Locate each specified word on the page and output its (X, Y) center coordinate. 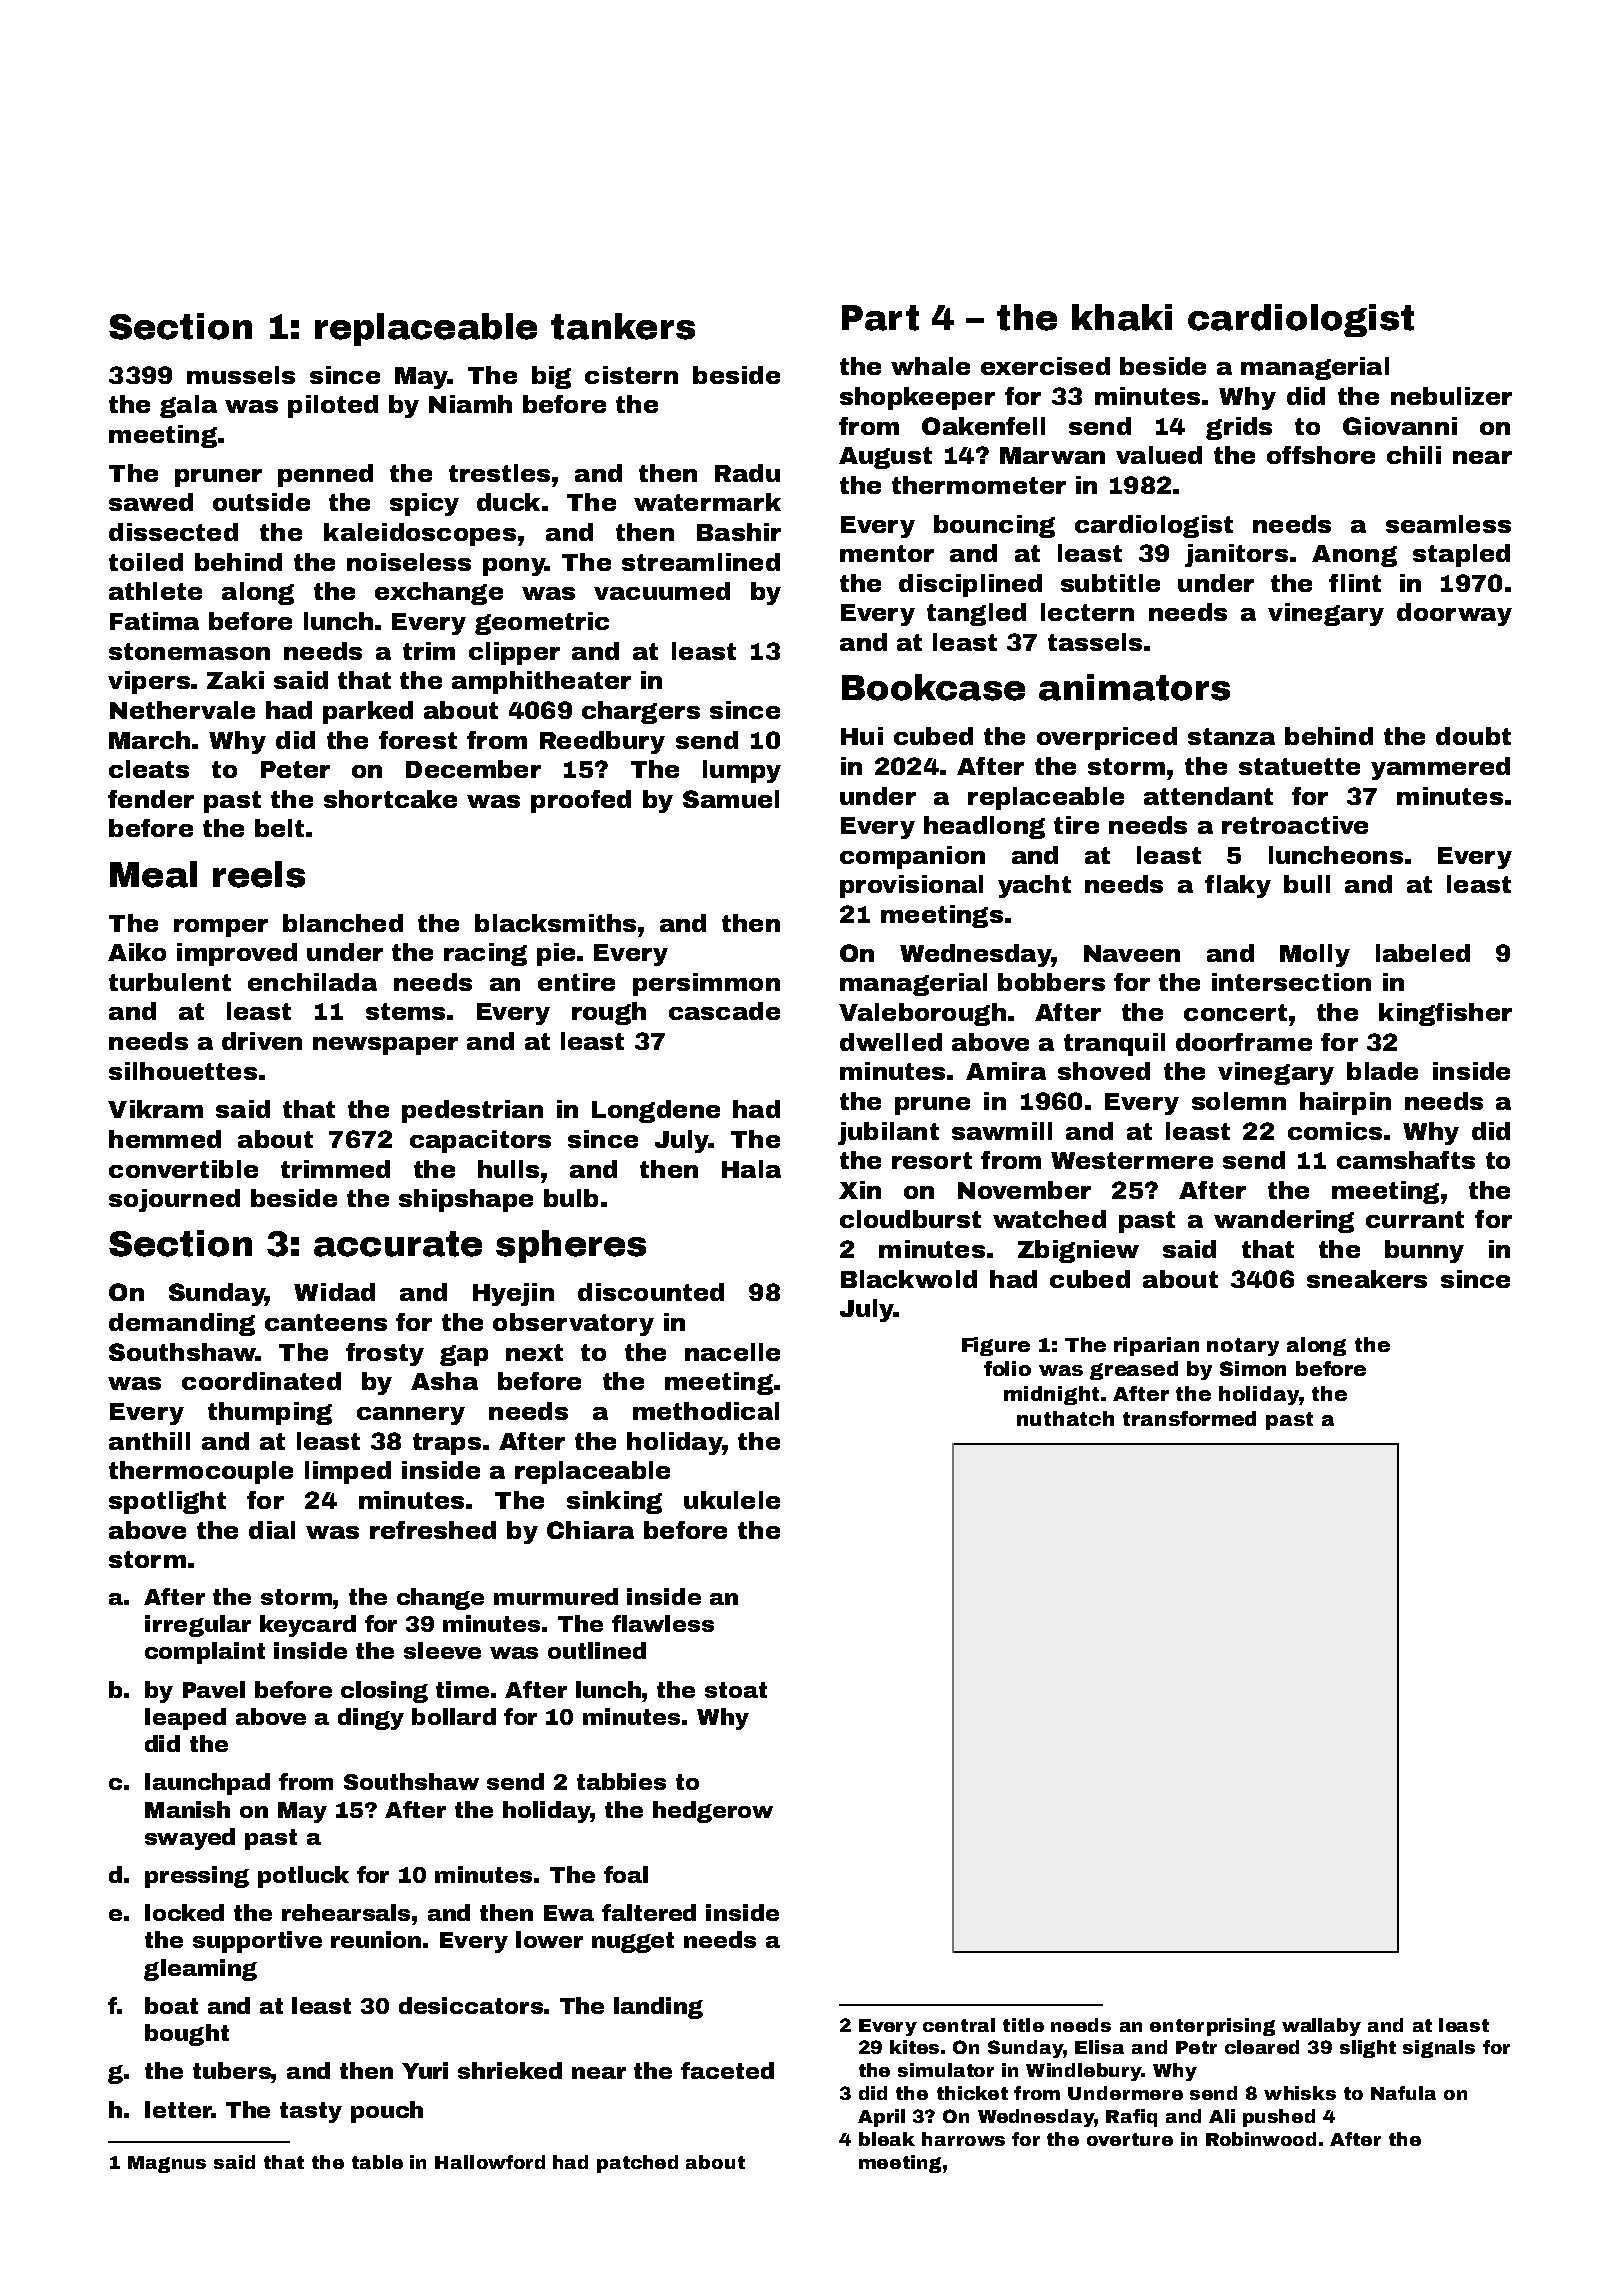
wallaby (1321, 2027)
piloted (333, 406)
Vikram (155, 1109)
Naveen (1132, 953)
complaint (205, 1653)
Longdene (656, 1111)
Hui (862, 736)
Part (880, 318)
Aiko (137, 952)
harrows (963, 2139)
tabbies (621, 1781)
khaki (1122, 317)
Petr (1196, 2047)
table (377, 2162)
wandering (1284, 1221)
